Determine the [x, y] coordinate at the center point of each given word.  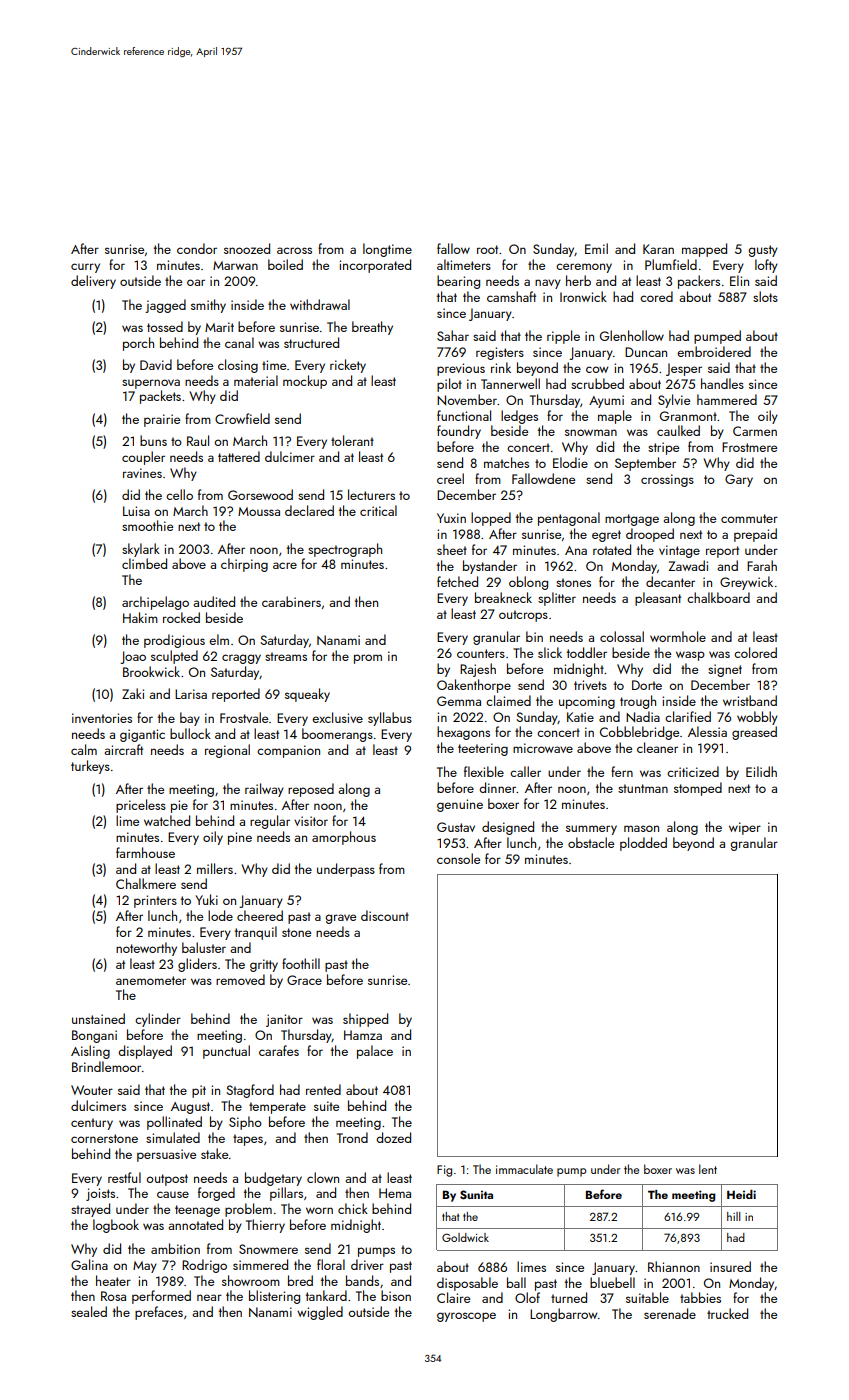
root [487, 249]
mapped [704, 250]
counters [481, 653]
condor [197, 248]
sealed [89, 1311]
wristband [750, 700]
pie [179, 806]
